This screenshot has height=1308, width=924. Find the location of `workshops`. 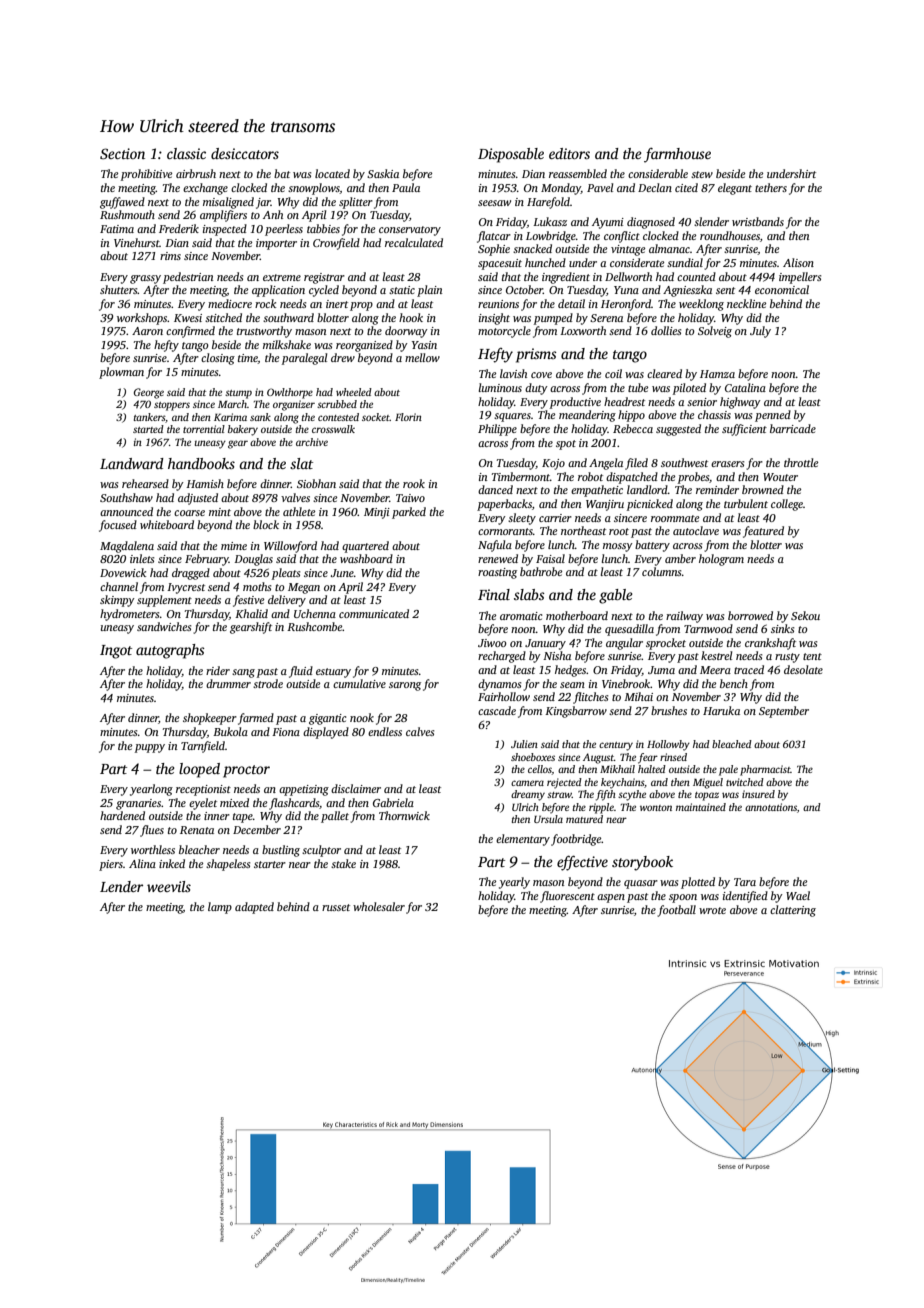

workshops is located at coordinates (142, 319).
